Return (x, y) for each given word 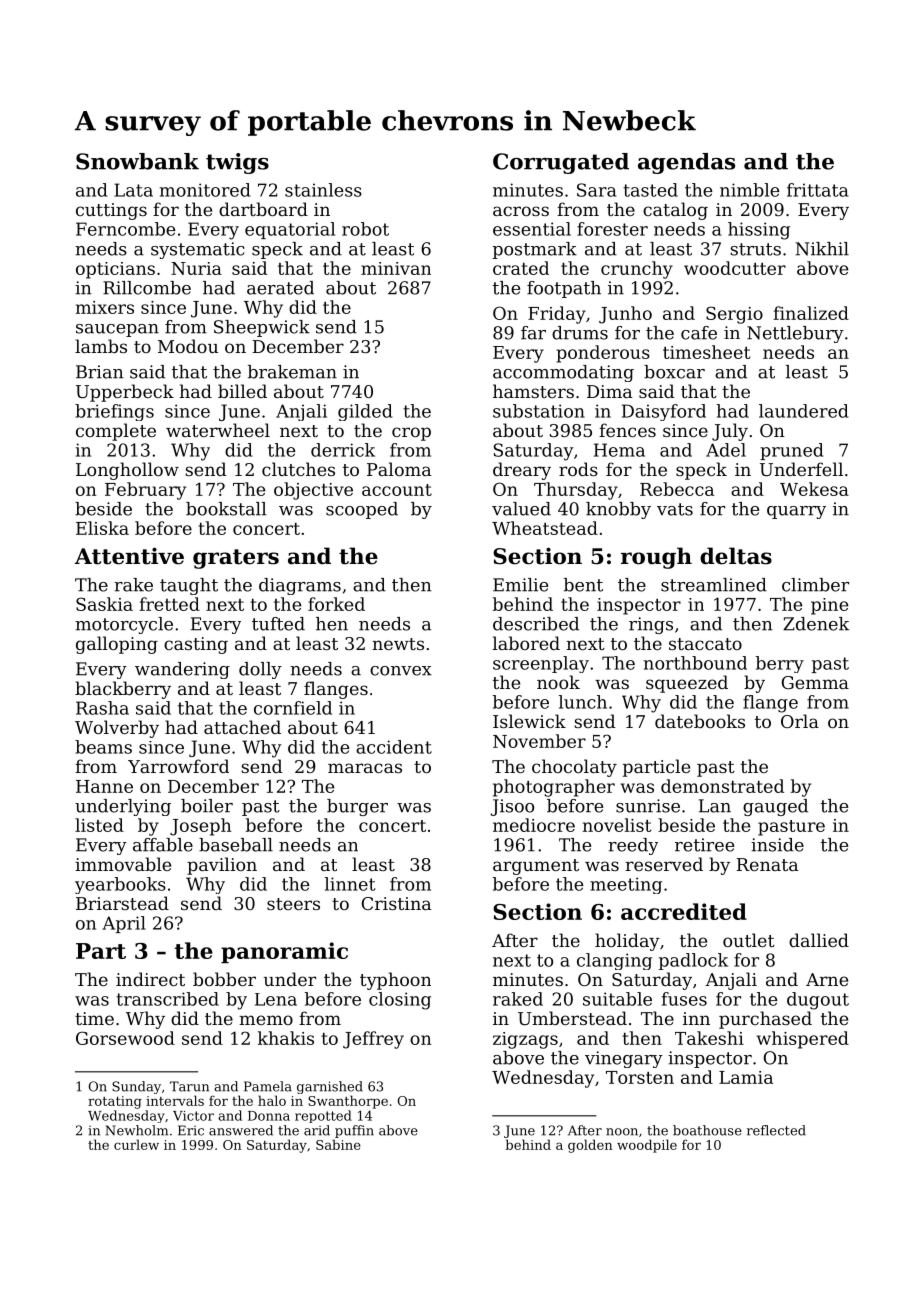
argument (536, 867)
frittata (818, 190)
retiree (704, 845)
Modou (188, 346)
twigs (237, 163)
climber (815, 585)
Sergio (734, 315)
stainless (323, 190)
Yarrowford (178, 766)
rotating (115, 1102)
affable (163, 845)
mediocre (534, 825)
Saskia (104, 604)
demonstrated (722, 786)
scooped (362, 510)
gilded (365, 412)
